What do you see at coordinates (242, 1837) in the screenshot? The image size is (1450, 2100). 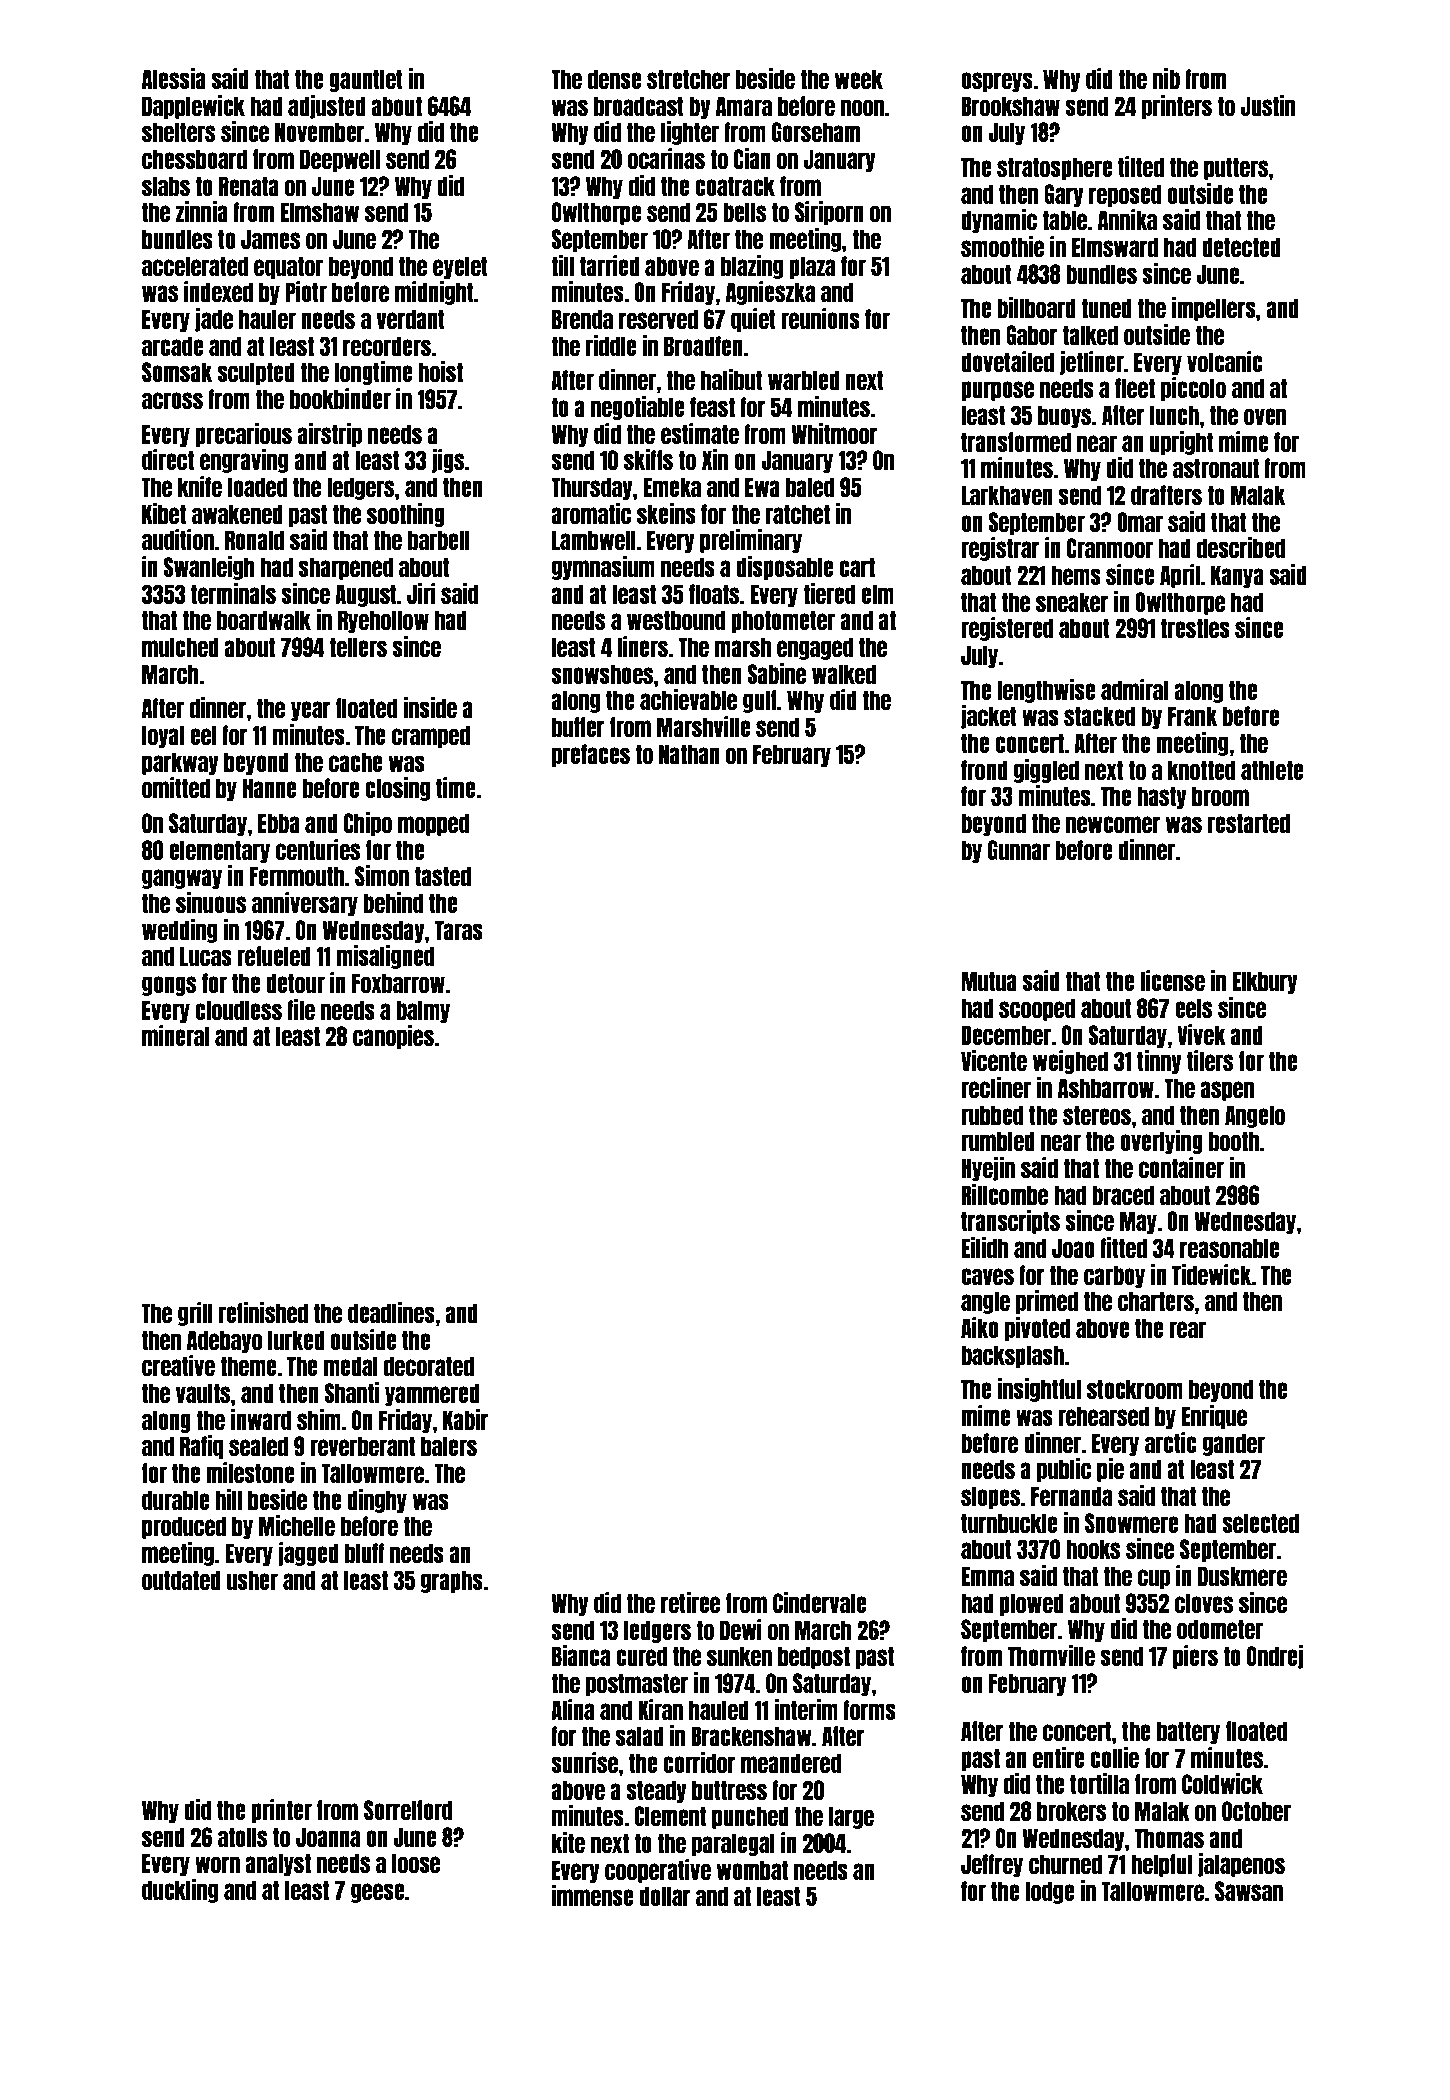 I see `atolls` at bounding box center [242, 1837].
